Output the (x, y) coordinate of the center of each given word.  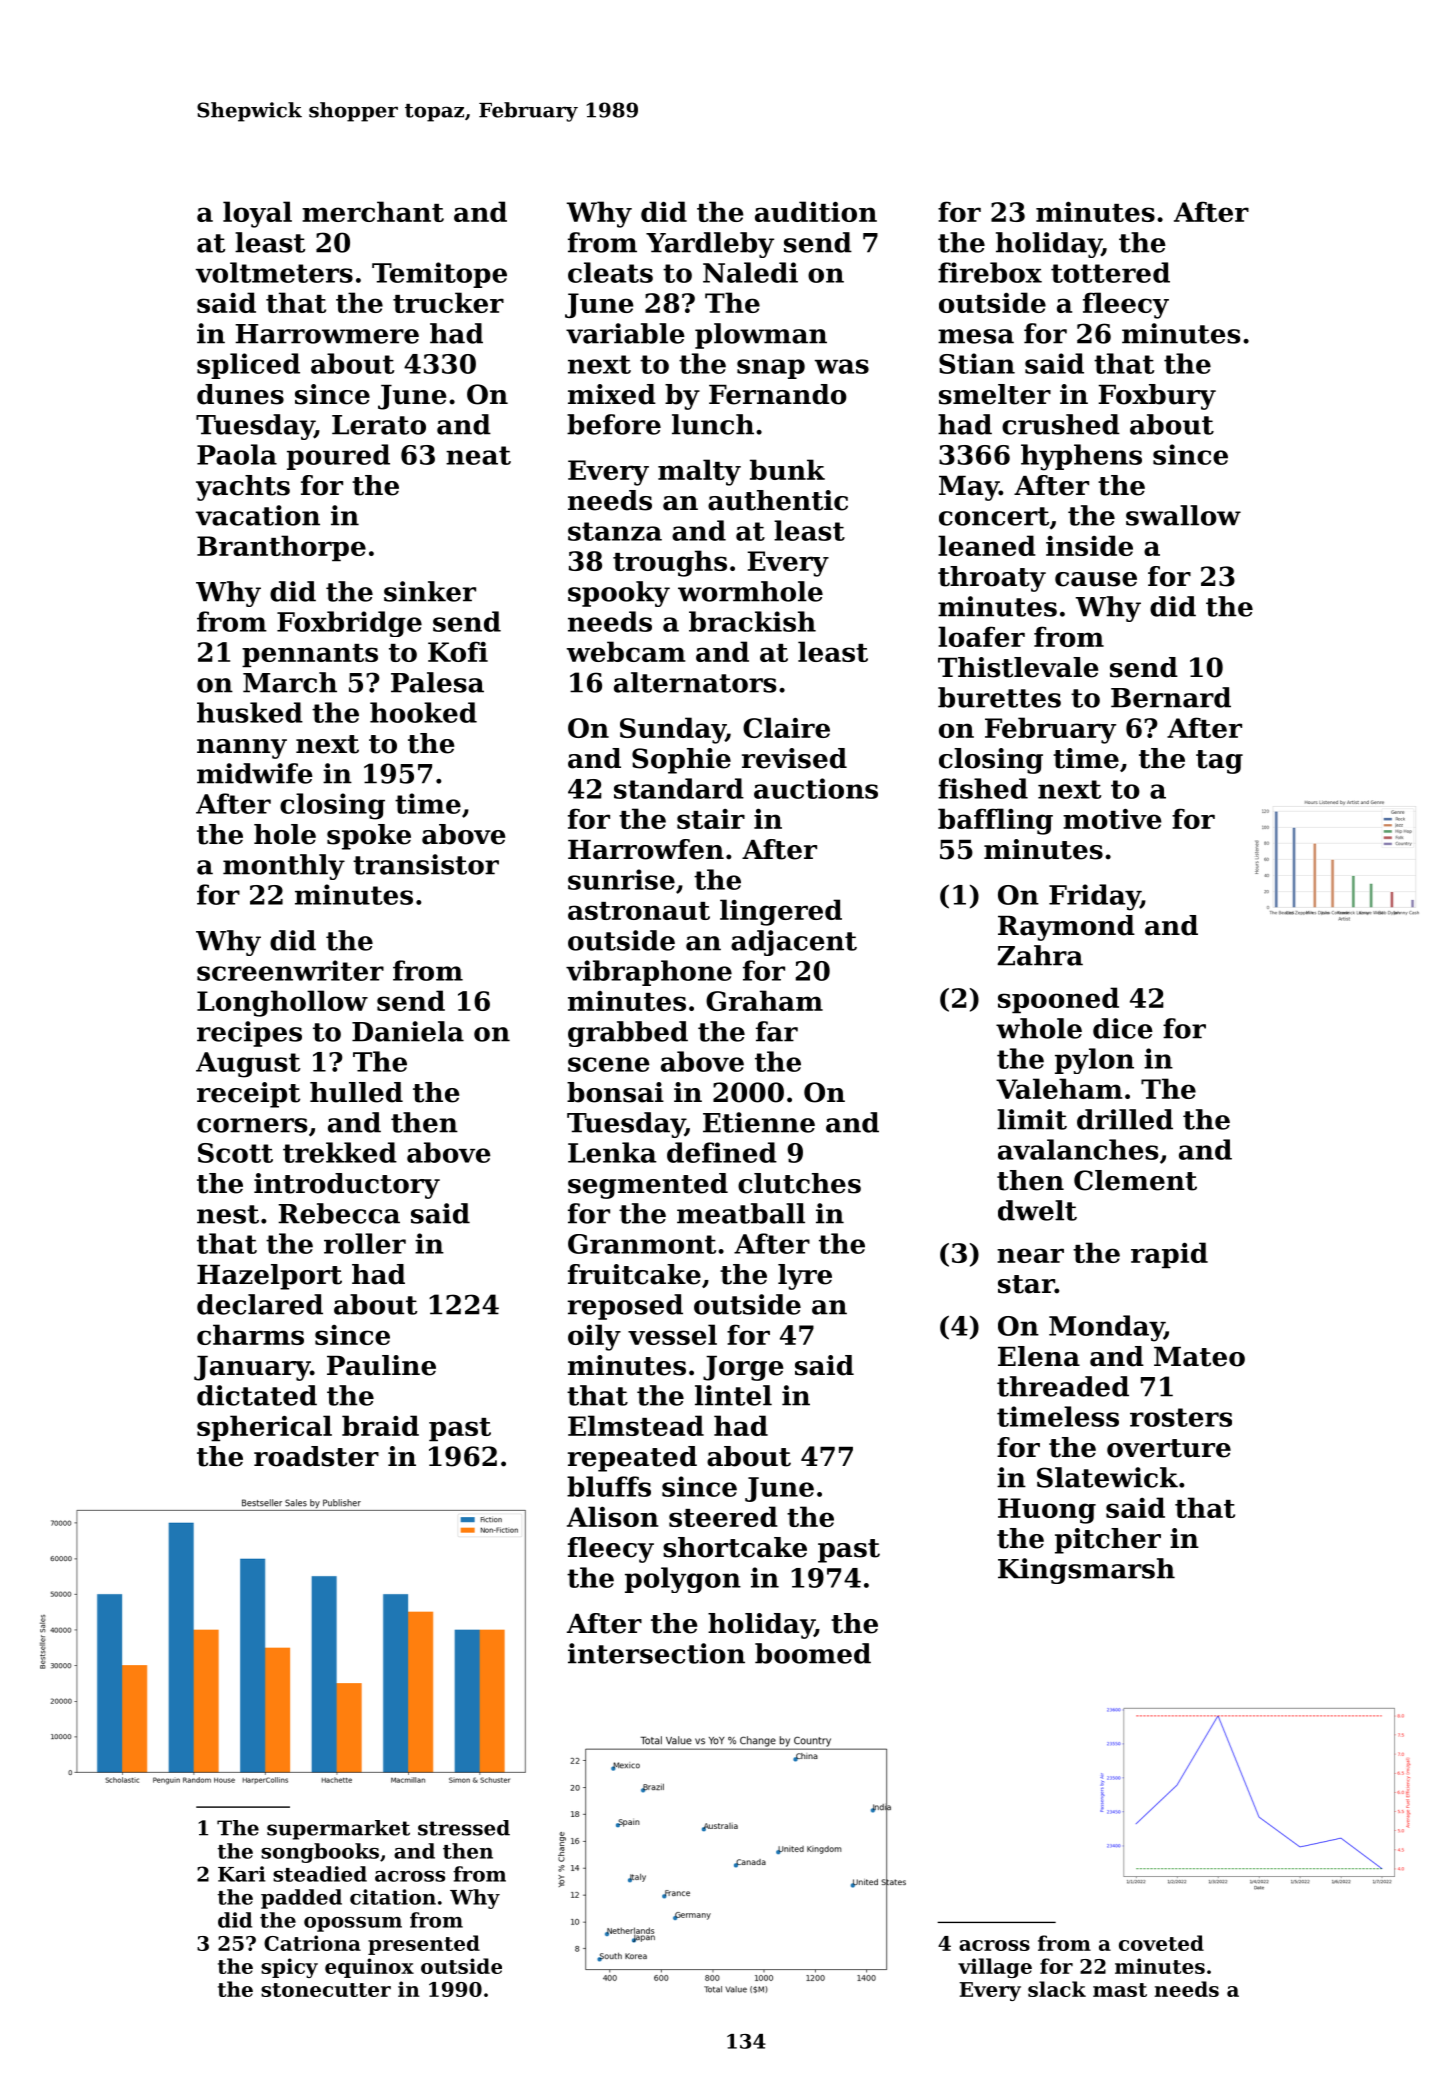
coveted (1161, 1943)
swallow (1183, 515)
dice (1123, 1028)
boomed (813, 1653)
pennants (310, 655)
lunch (713, 424)
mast (1120, 1990)
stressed (464, 1828)
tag (1219, 762)
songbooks (320, 1853)
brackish (752, 621)
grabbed (628, 1034)
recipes (249, 1034)
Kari (242, 1874)
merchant (373, 211)
